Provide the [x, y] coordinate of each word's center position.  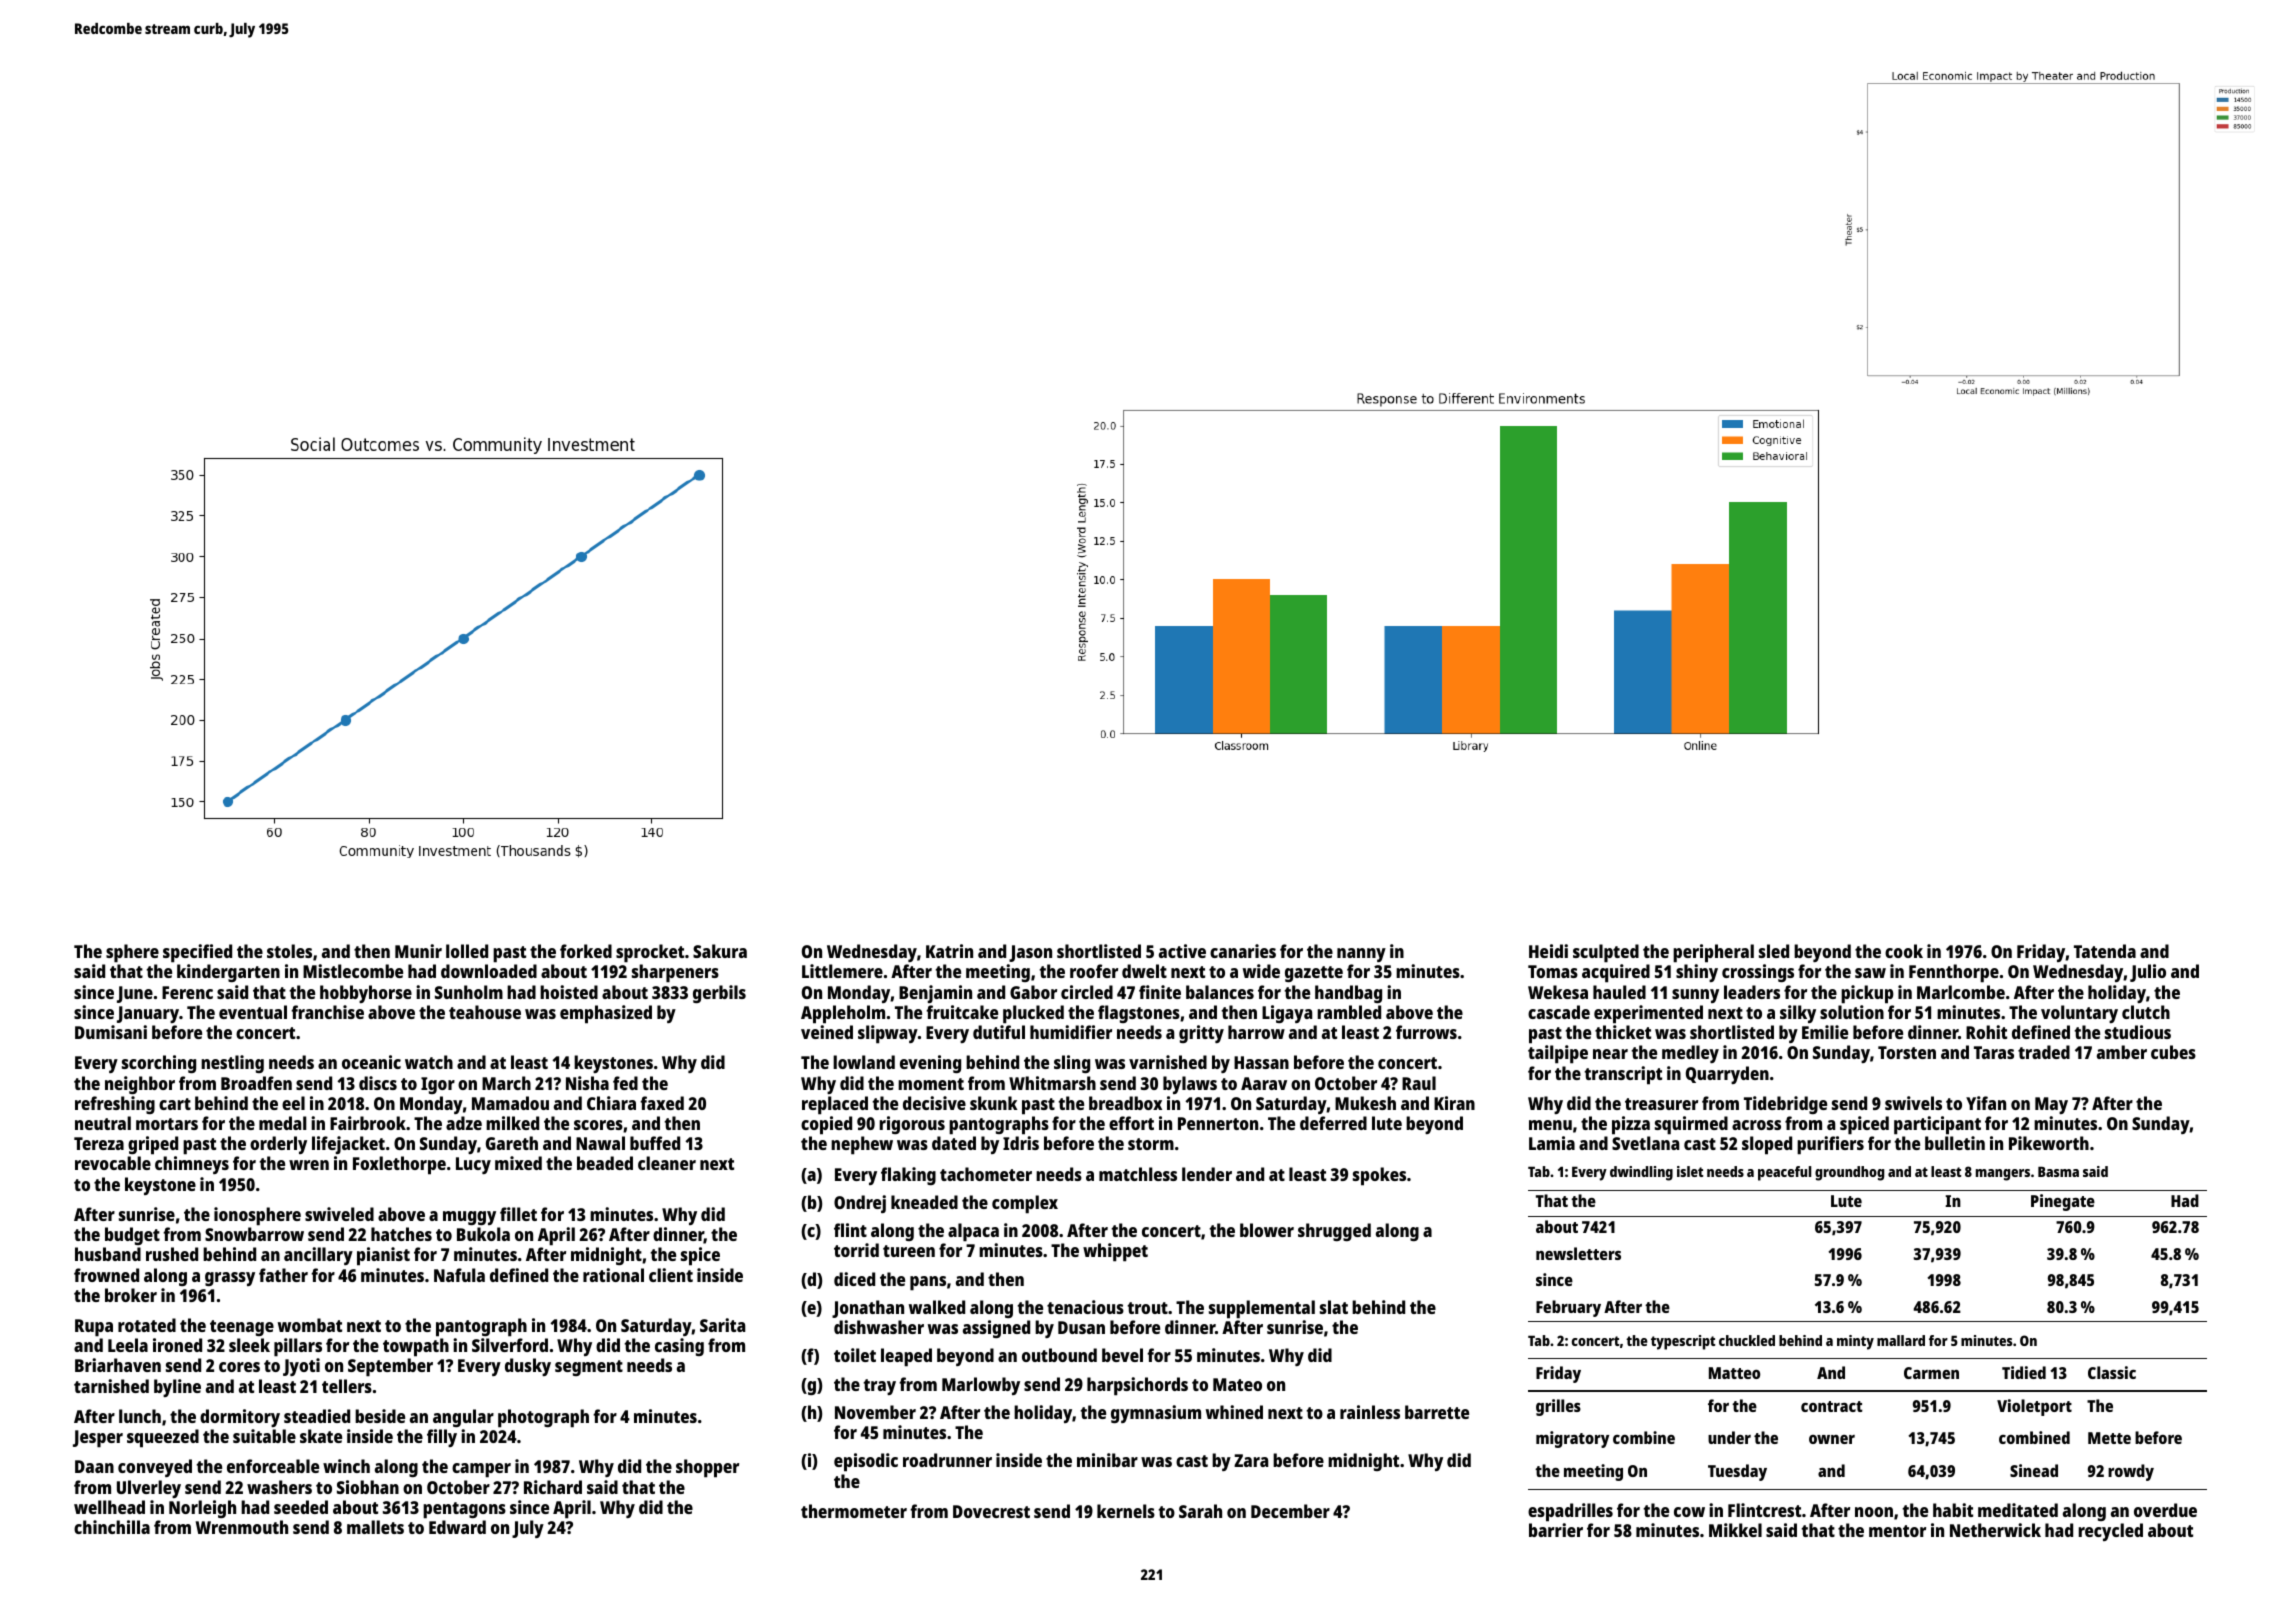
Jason [1030, 953]
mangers [2003, 1175]
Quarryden [1727, 1075]
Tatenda [2105, 951]
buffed [655, 1143]
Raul [1419, 1083]
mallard [1901, 1340]
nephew [862, 1145]
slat [1334, 1307]
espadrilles [1570, 1512]
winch [346, 1466]
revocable [113, 1163]
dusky [528, 1367]
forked [586, 951]
